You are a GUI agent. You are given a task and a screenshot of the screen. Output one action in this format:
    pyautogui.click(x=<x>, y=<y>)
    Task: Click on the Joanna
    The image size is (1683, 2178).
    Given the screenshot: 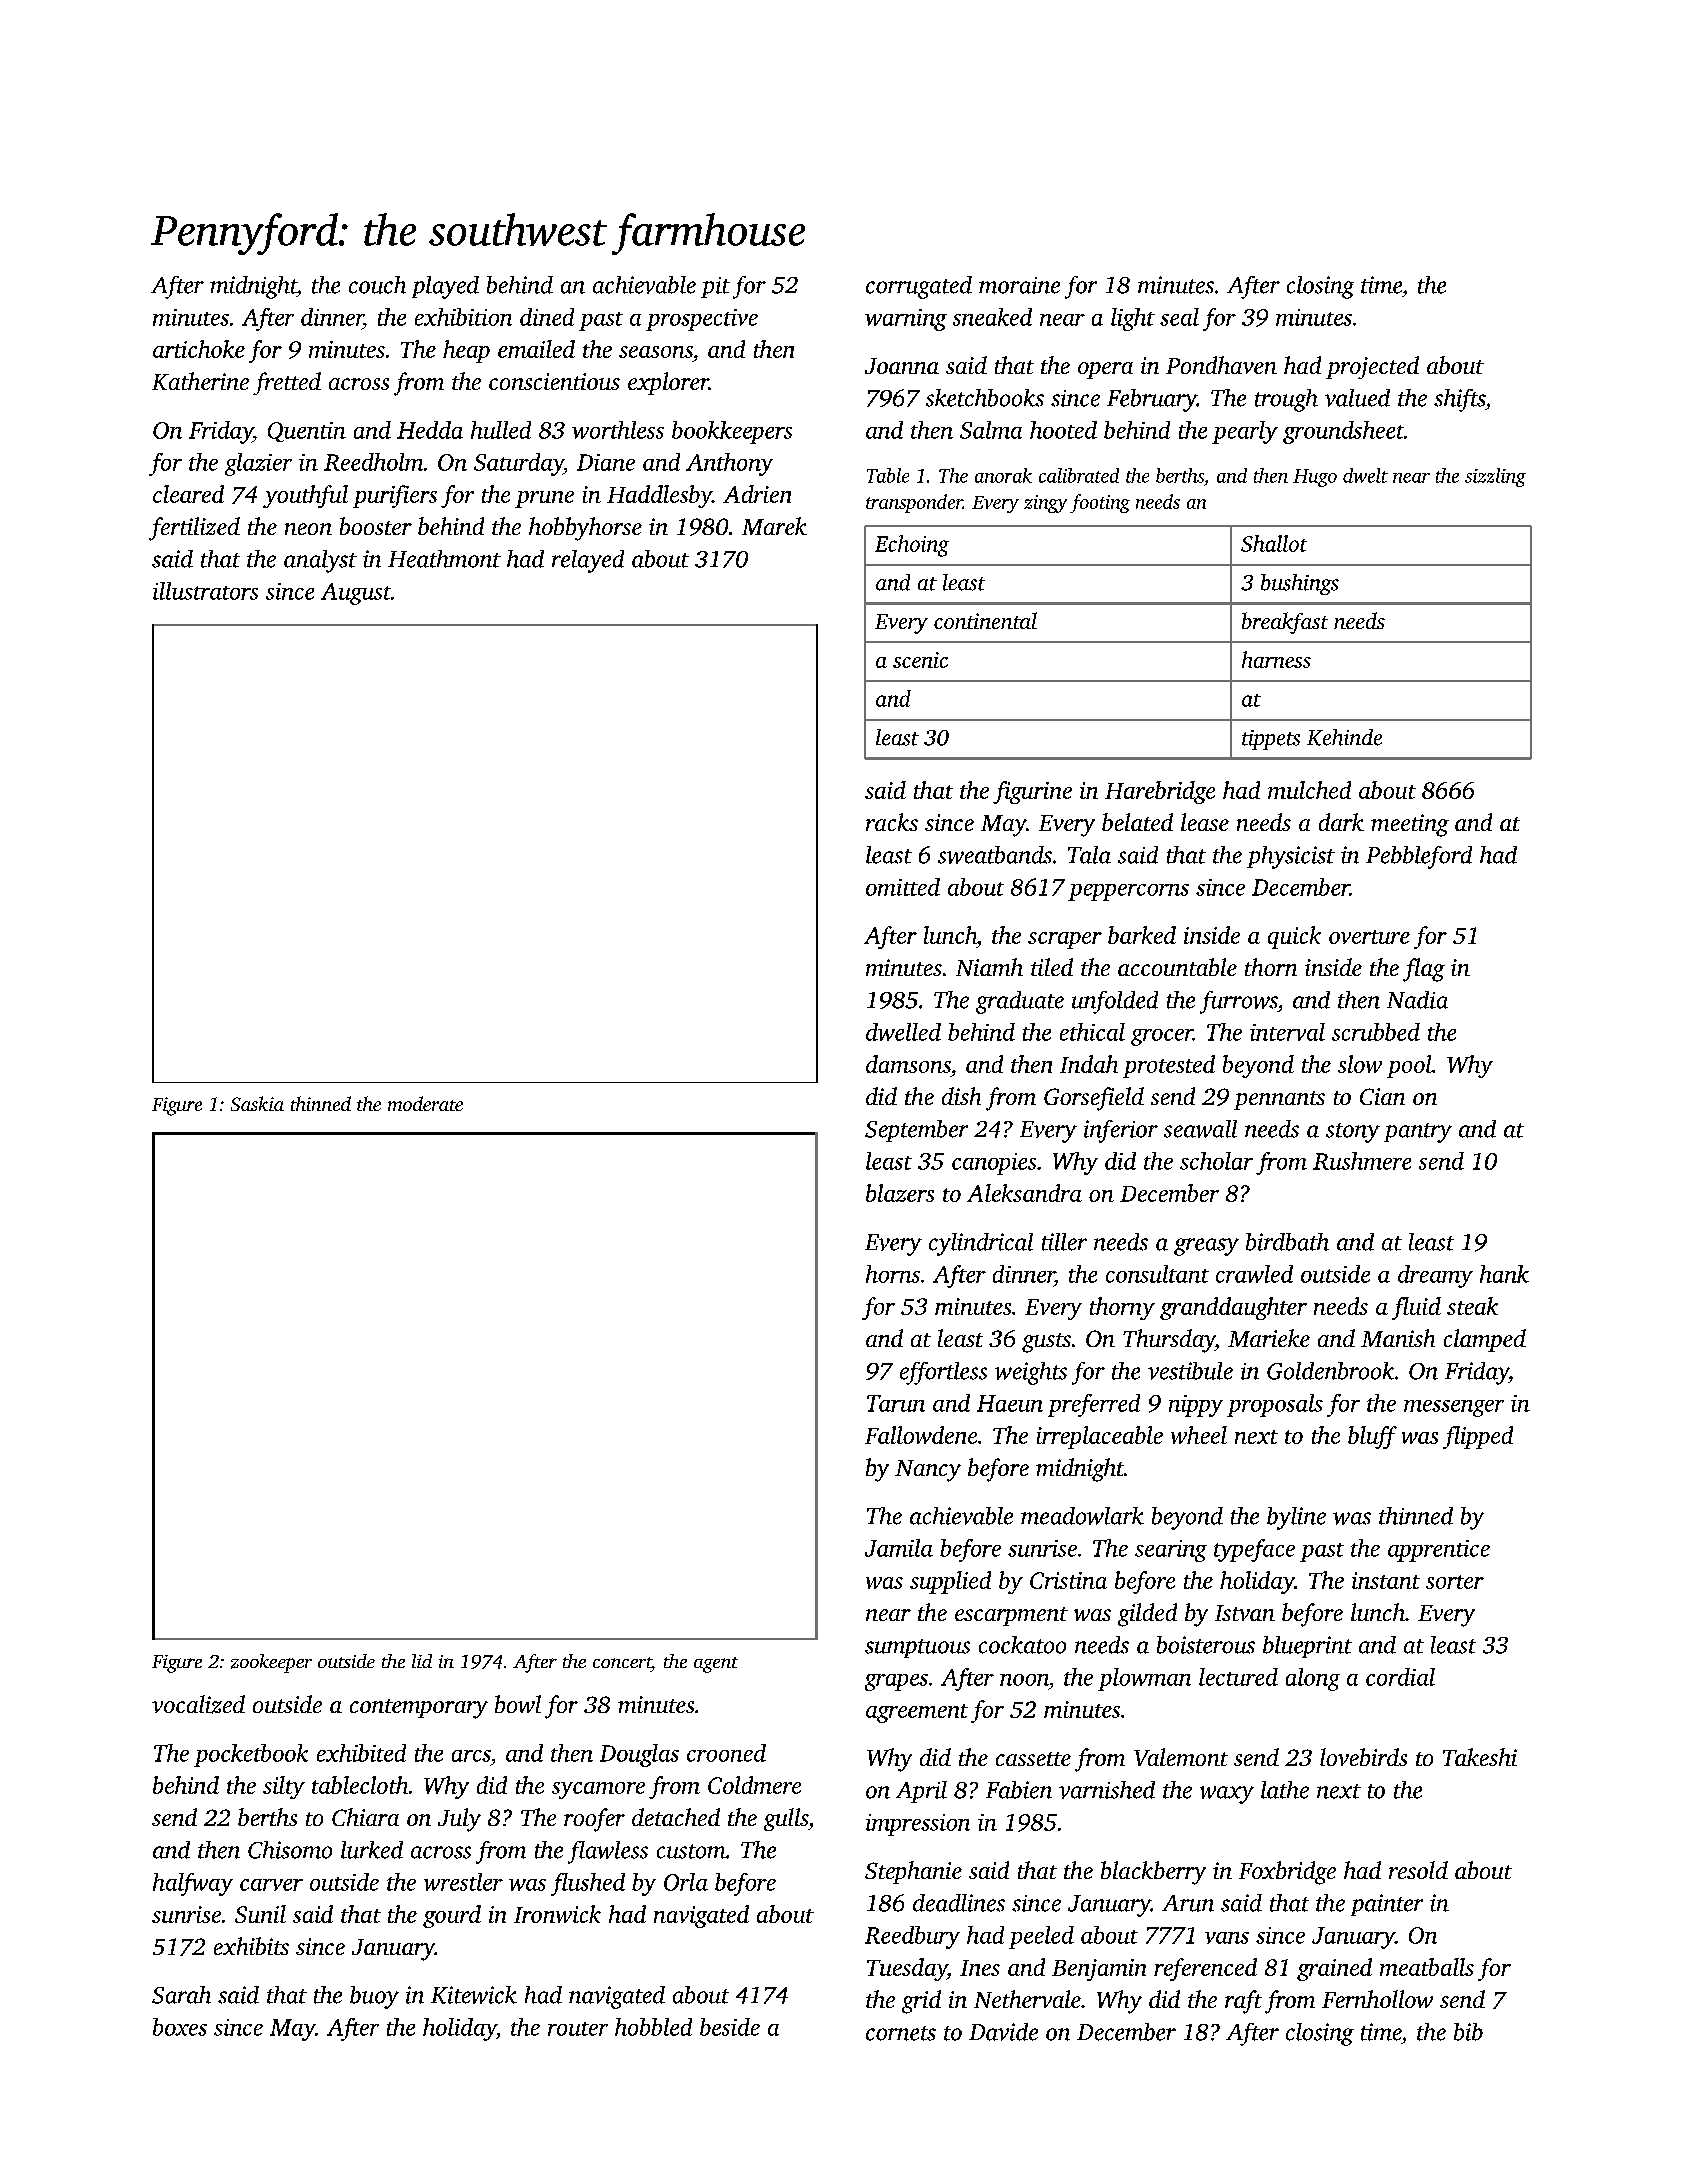 What is the action you would take?
    pyautogui.click(x=902, y=366)
